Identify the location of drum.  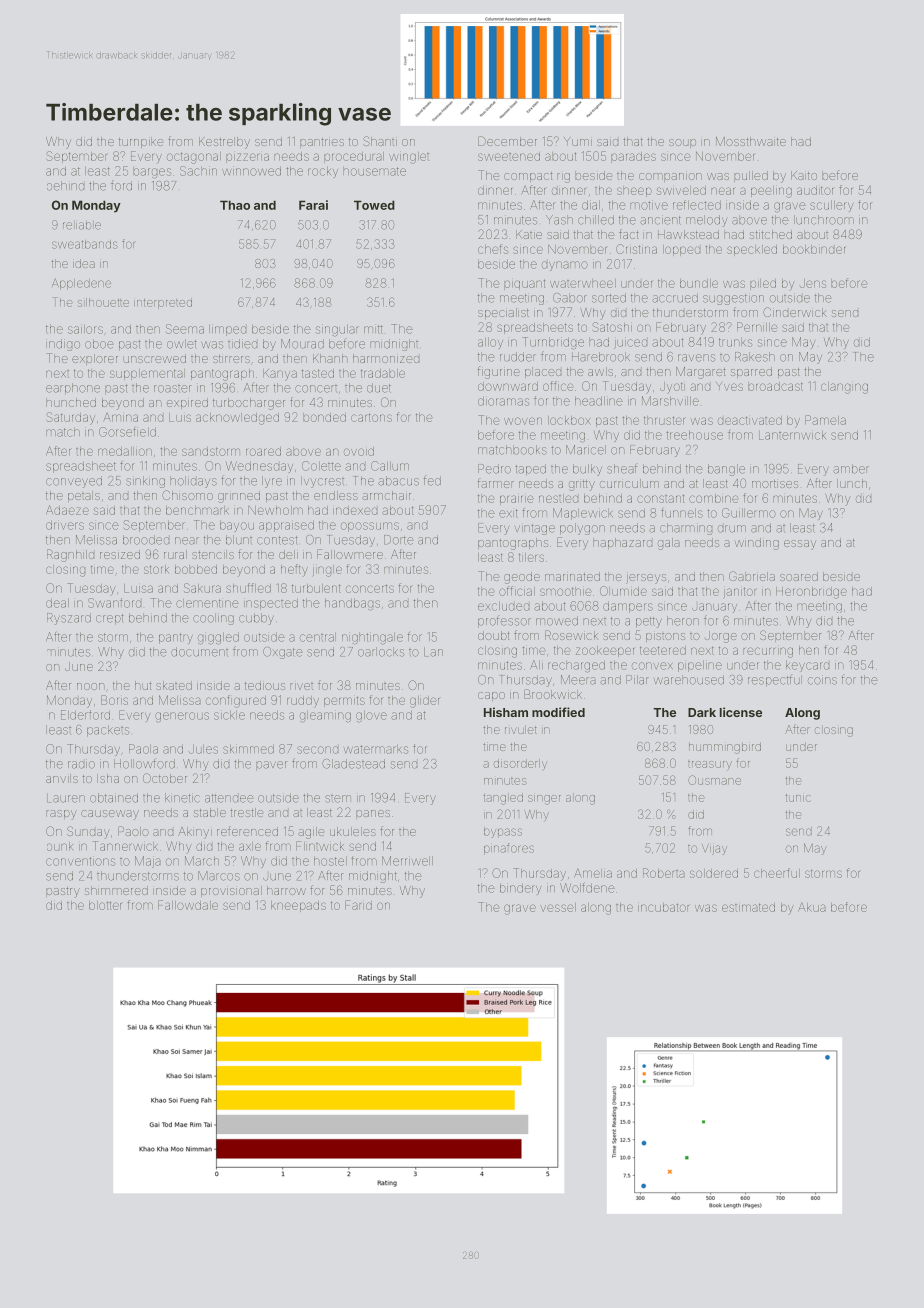
(732, 529).
